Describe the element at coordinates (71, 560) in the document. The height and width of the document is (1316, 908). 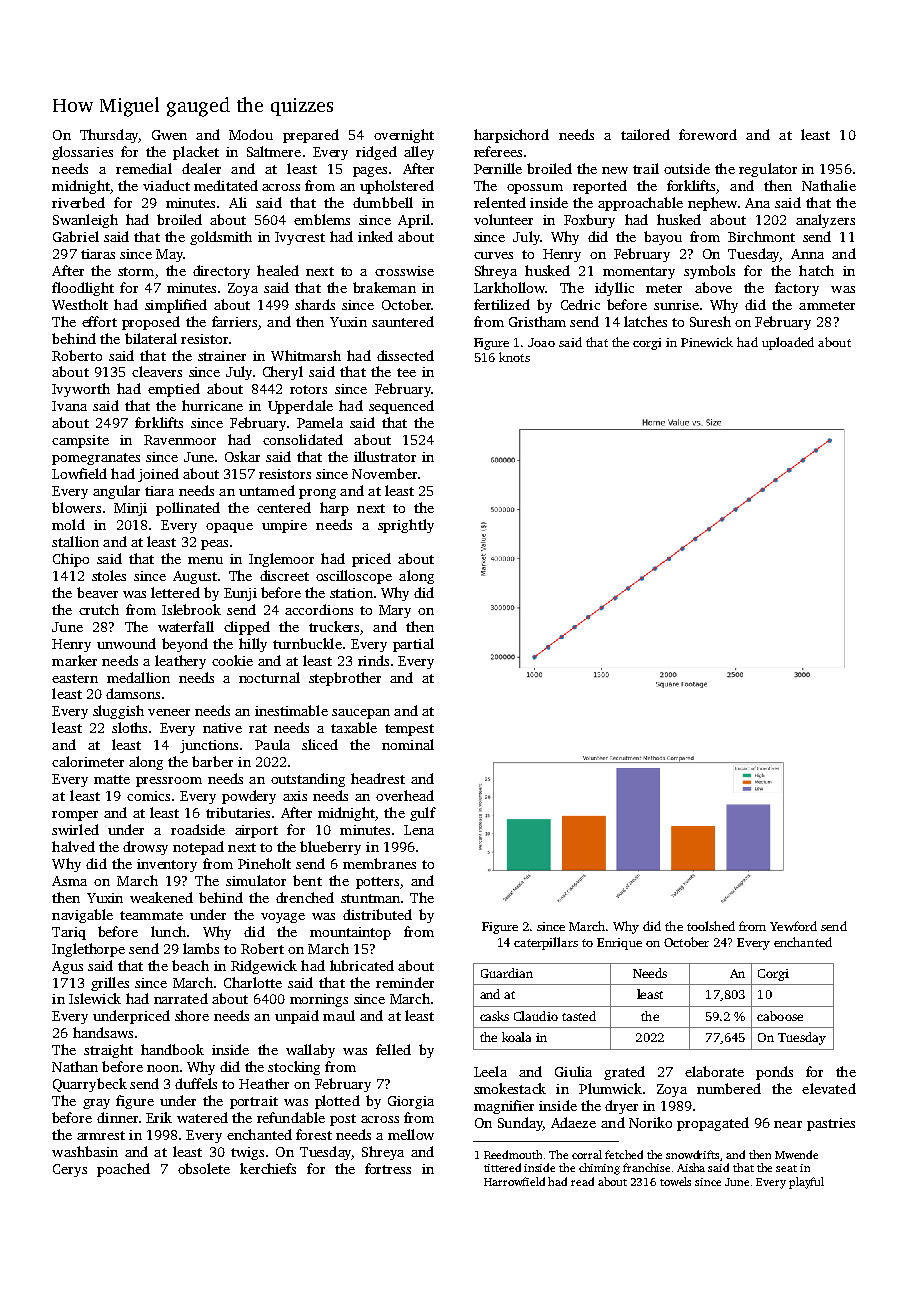
I see `Chipo` at that location.
